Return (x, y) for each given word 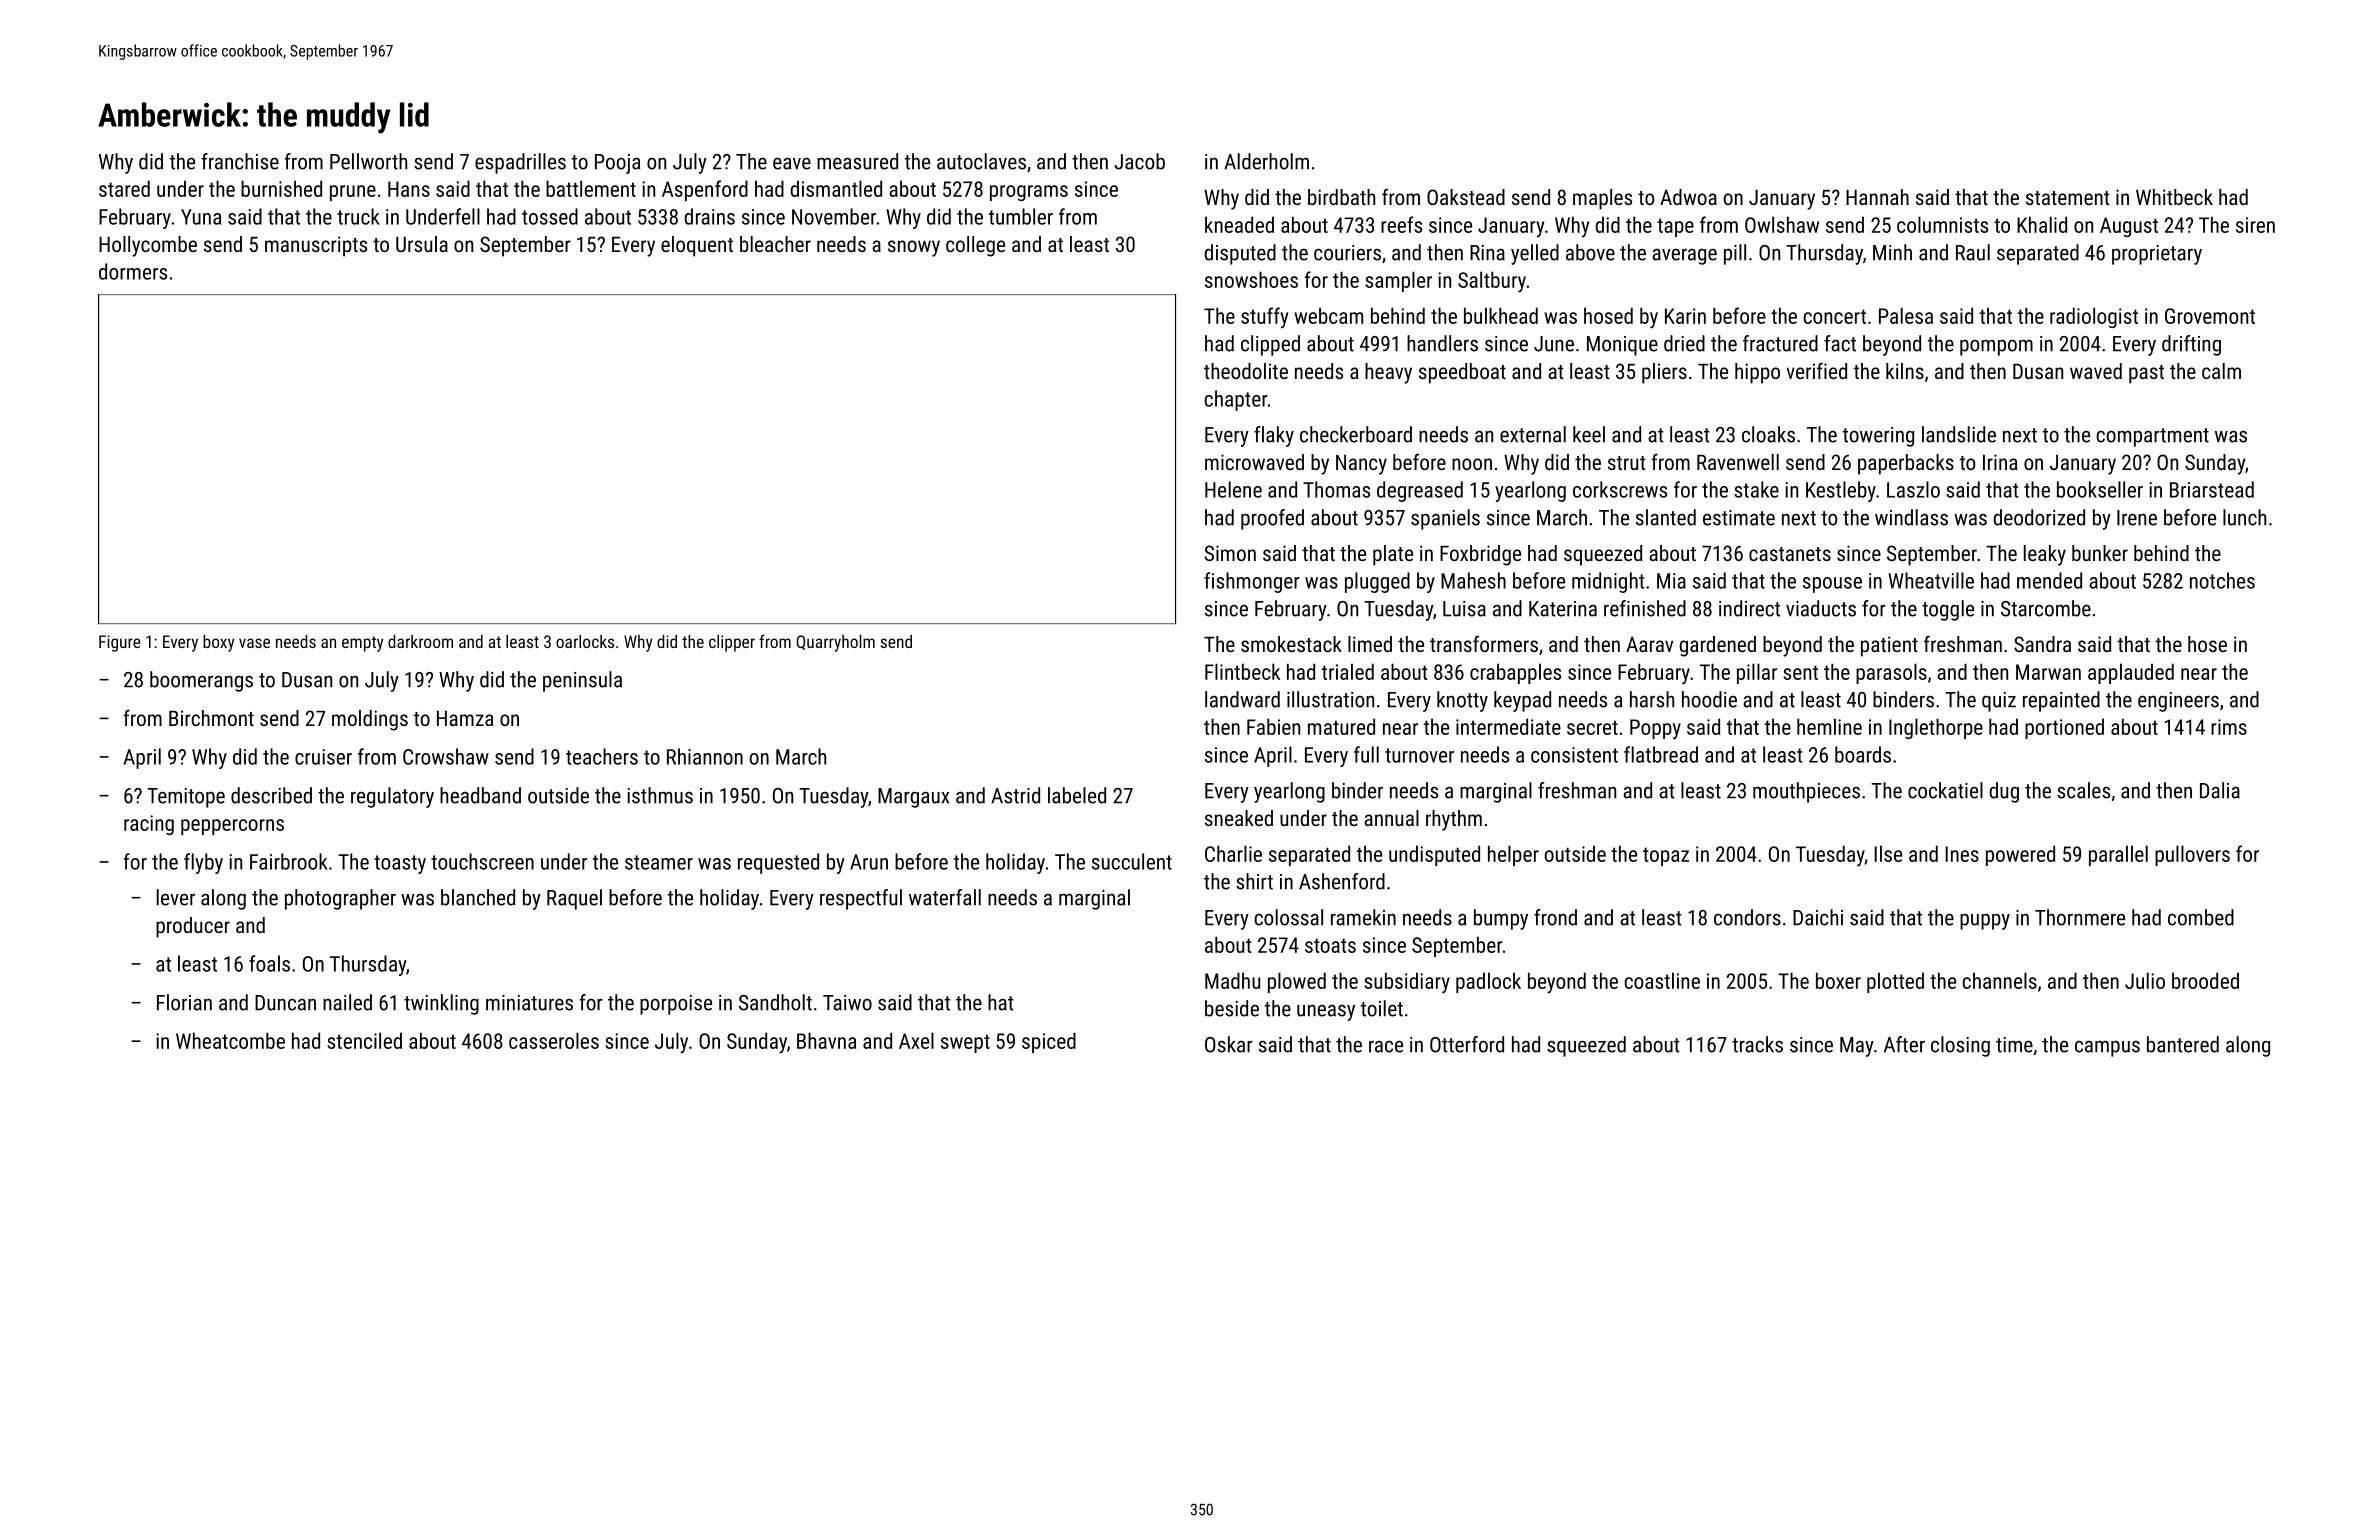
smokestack (1291, 644)
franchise (240, 161)
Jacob (1139, 161)
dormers (133, 271)
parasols (1891, 673)
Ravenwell (1738, 462)
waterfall (945, 897)
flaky (1274, 436)
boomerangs (201, 681)
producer (193, 927)
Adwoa (1688, 197)
